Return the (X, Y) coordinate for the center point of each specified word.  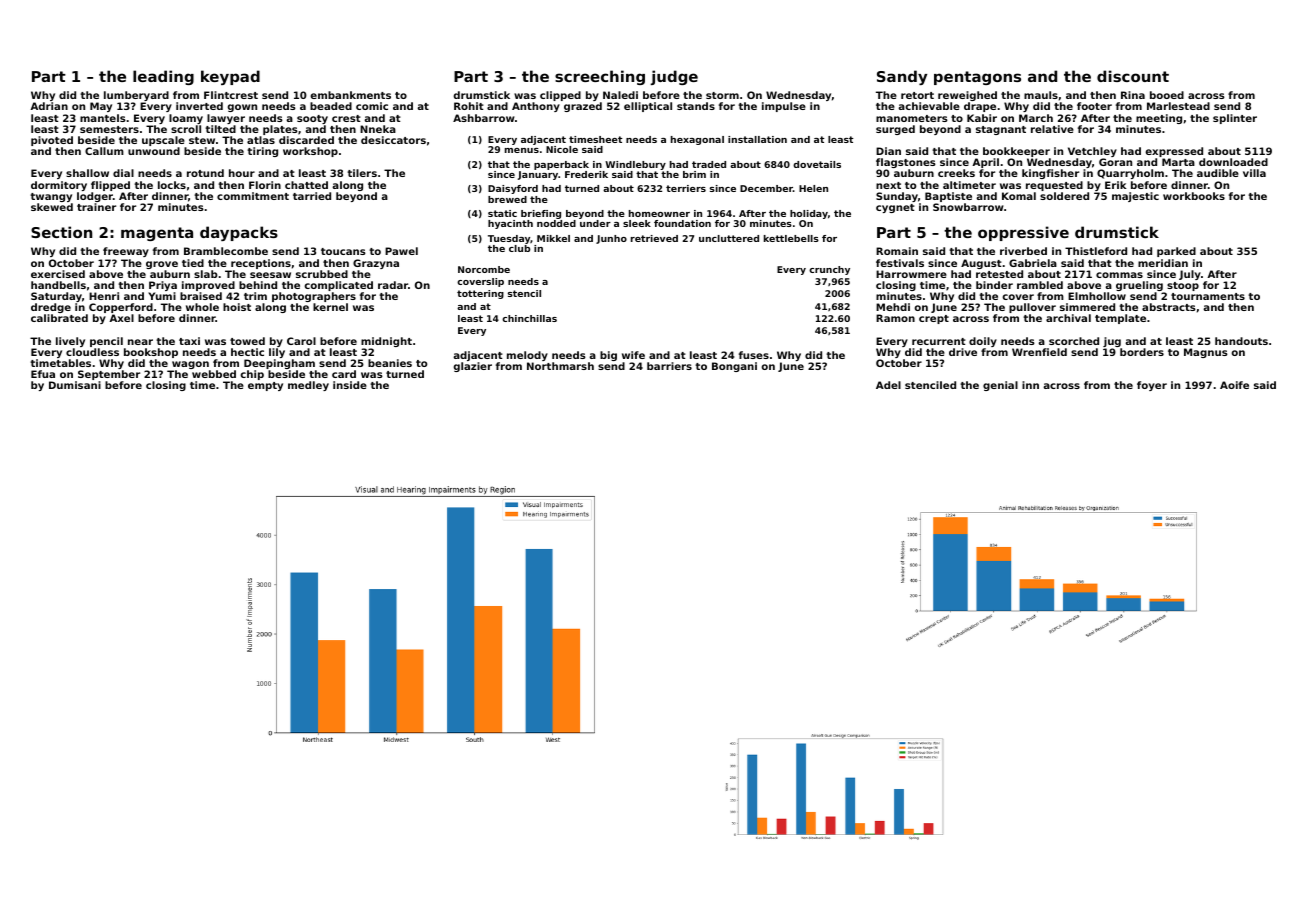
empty (265, 386)
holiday (809, 214)
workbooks (1194, 196)
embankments (350, 95)
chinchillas (529, 318)
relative (1052, 129)
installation (757, 139)
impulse (784, 107)
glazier (473, 367)
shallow (87, 173)
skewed (52, 207)
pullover (1032, 308)
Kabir (982, 118)
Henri (104, 296)
